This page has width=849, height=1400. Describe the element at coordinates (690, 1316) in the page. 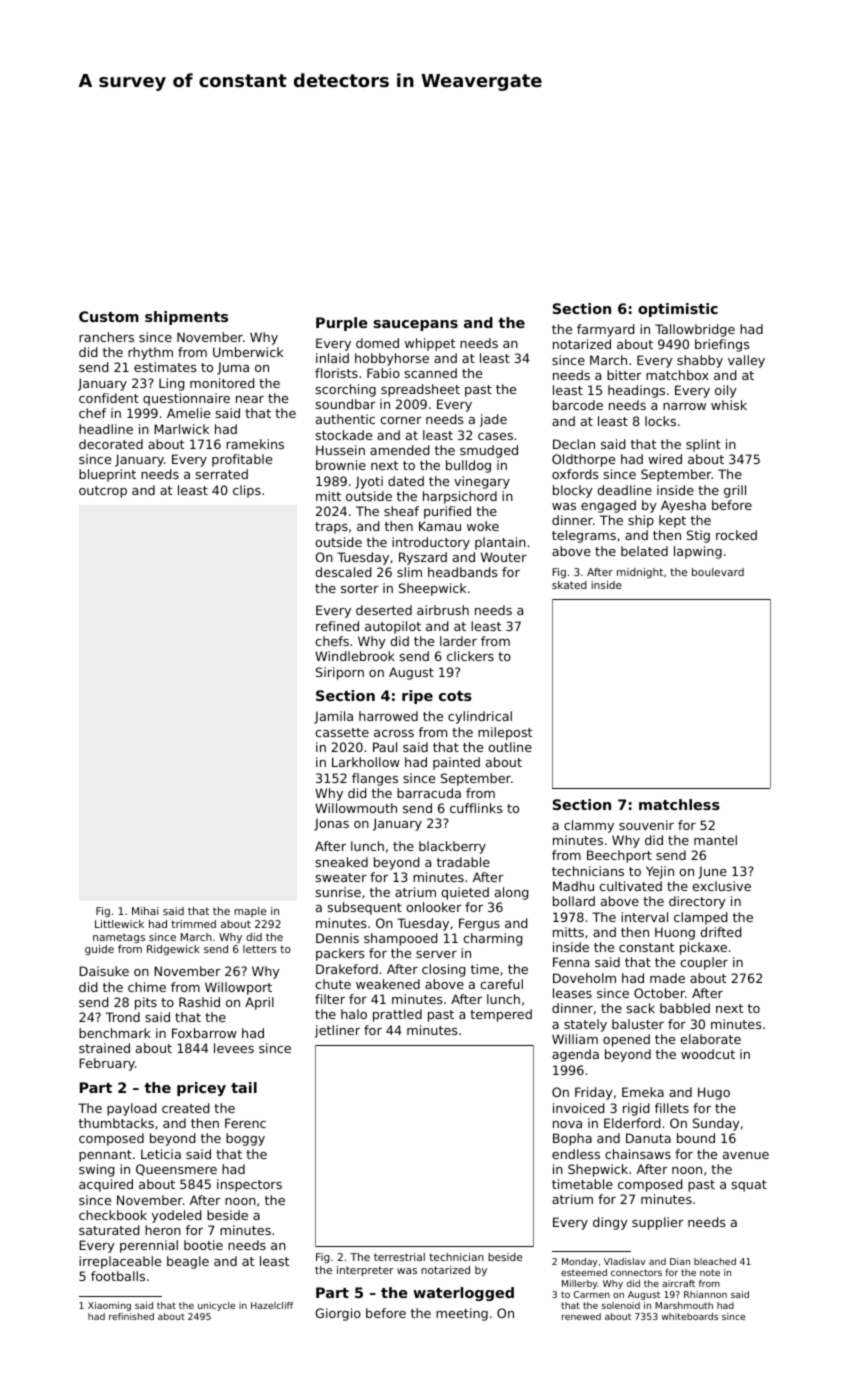

I see `whiteboards` at that location.
